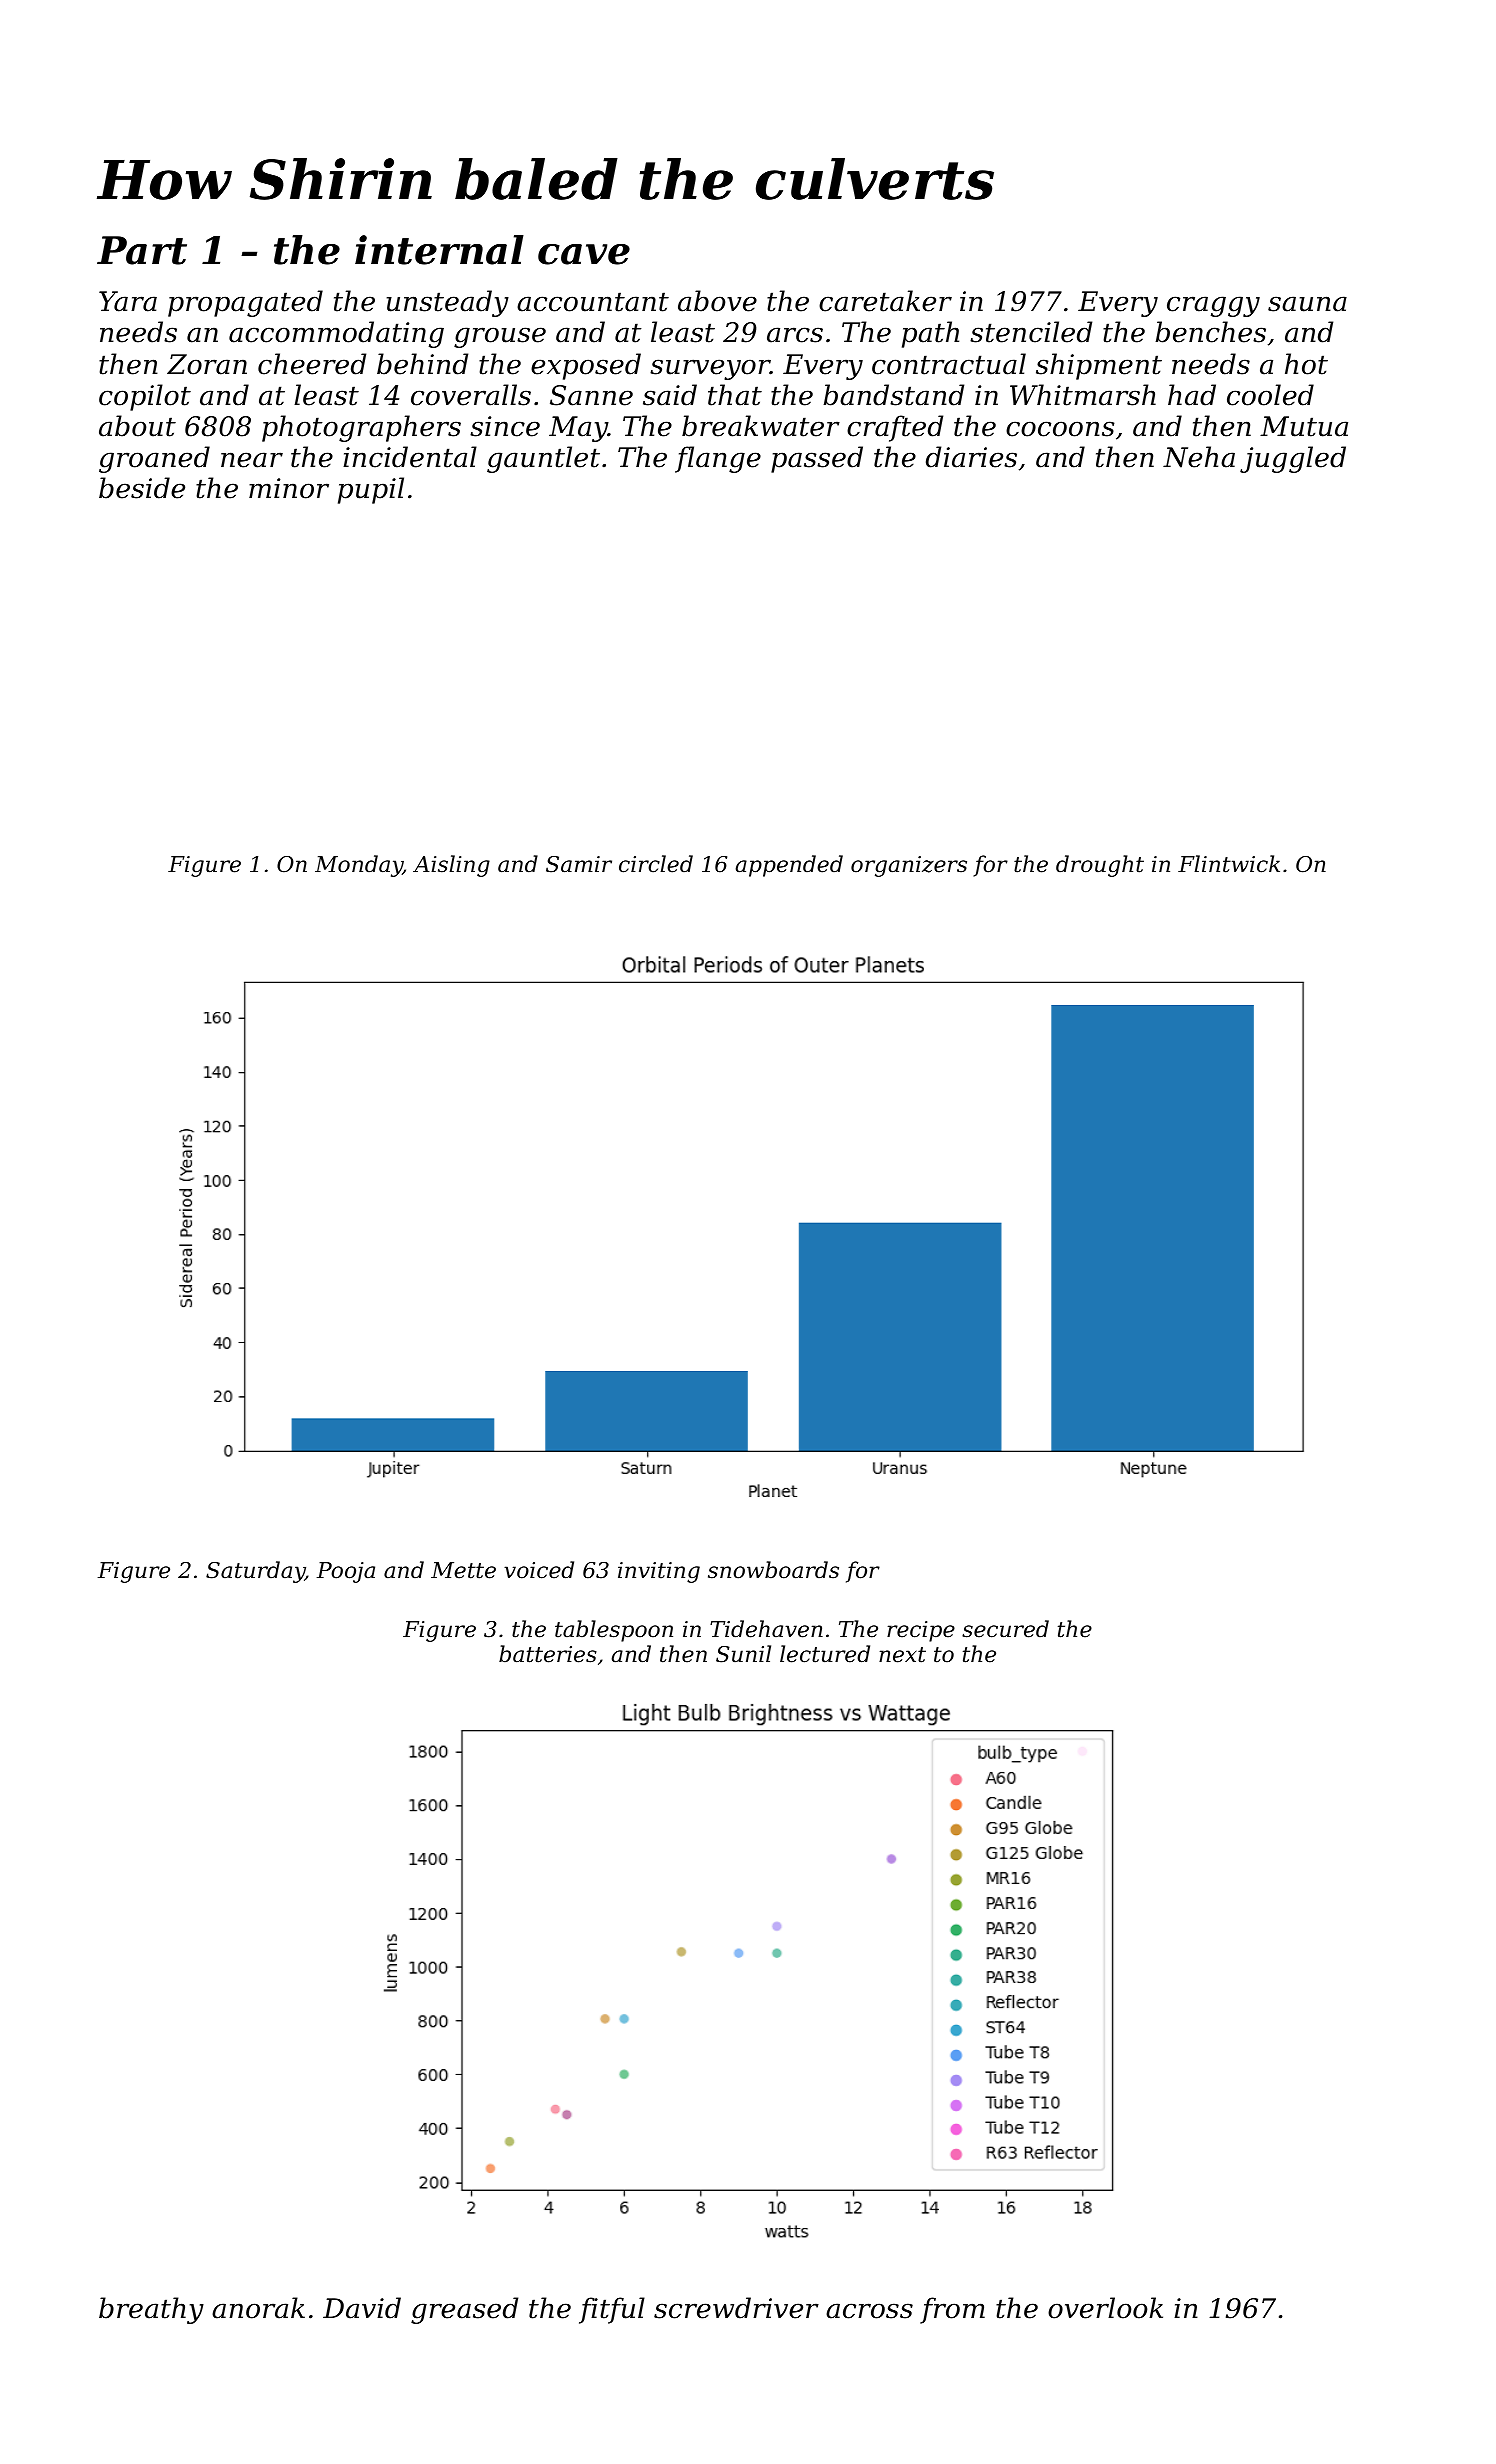 Image resolution: width=1496 pixels, height=2464 pixels. What do you see at coordinates (142, 488) in the page?
I see `beside` at bounding box center [142, 488].
